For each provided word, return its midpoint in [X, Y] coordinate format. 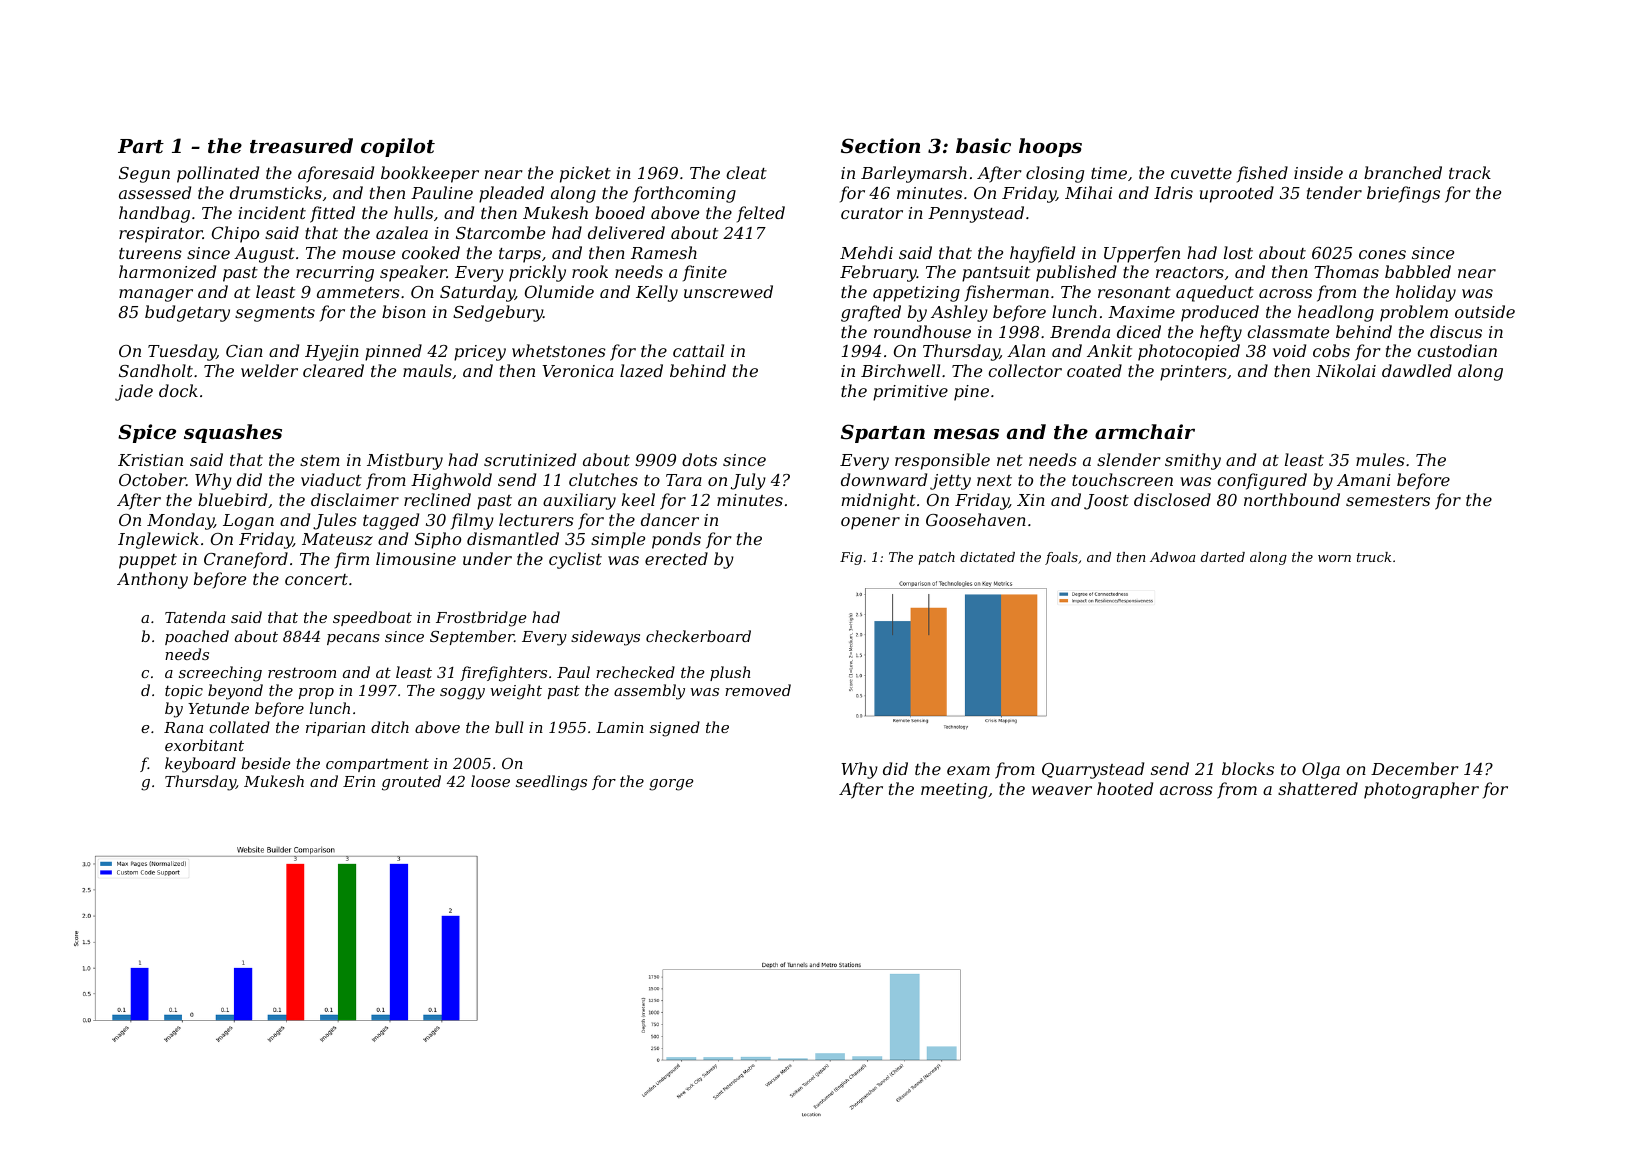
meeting [954, 791]
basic [983, 146]
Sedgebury [498, 313]
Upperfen [1142, 254]
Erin [359, 781]
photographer [1421, 790]
